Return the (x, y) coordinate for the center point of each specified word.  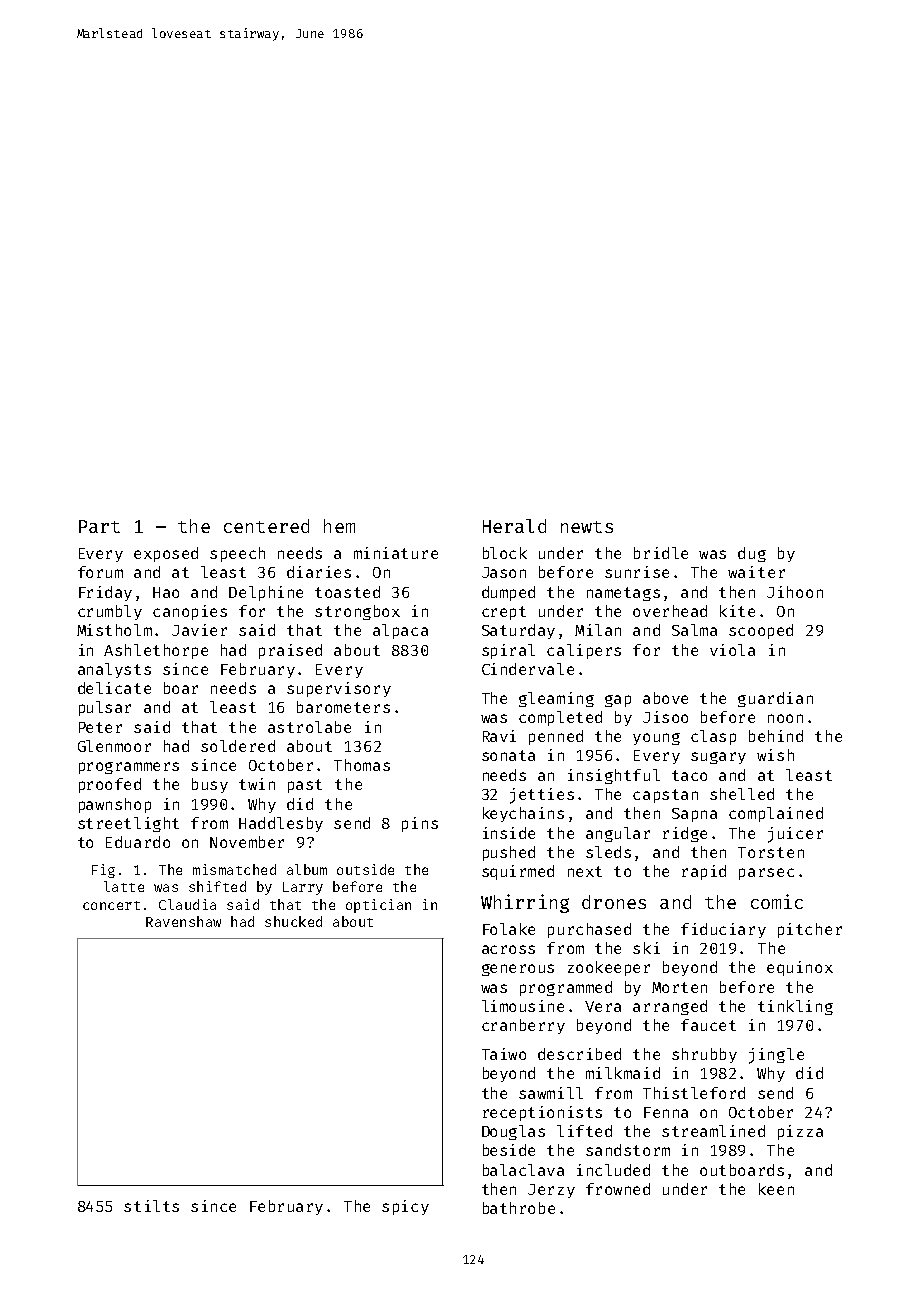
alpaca (400, 631)
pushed (509, 853)
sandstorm (628, 1150)
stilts (151, 1206)
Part (99, 526)
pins (420, 824)
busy (210, 785)
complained (776, 814)
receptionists (542, 1113)
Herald (514, 526)
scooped (761, 631)
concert (111, 905)
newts (587, 527)
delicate (114, 688)
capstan (665, 796)
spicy (405, 1207)
